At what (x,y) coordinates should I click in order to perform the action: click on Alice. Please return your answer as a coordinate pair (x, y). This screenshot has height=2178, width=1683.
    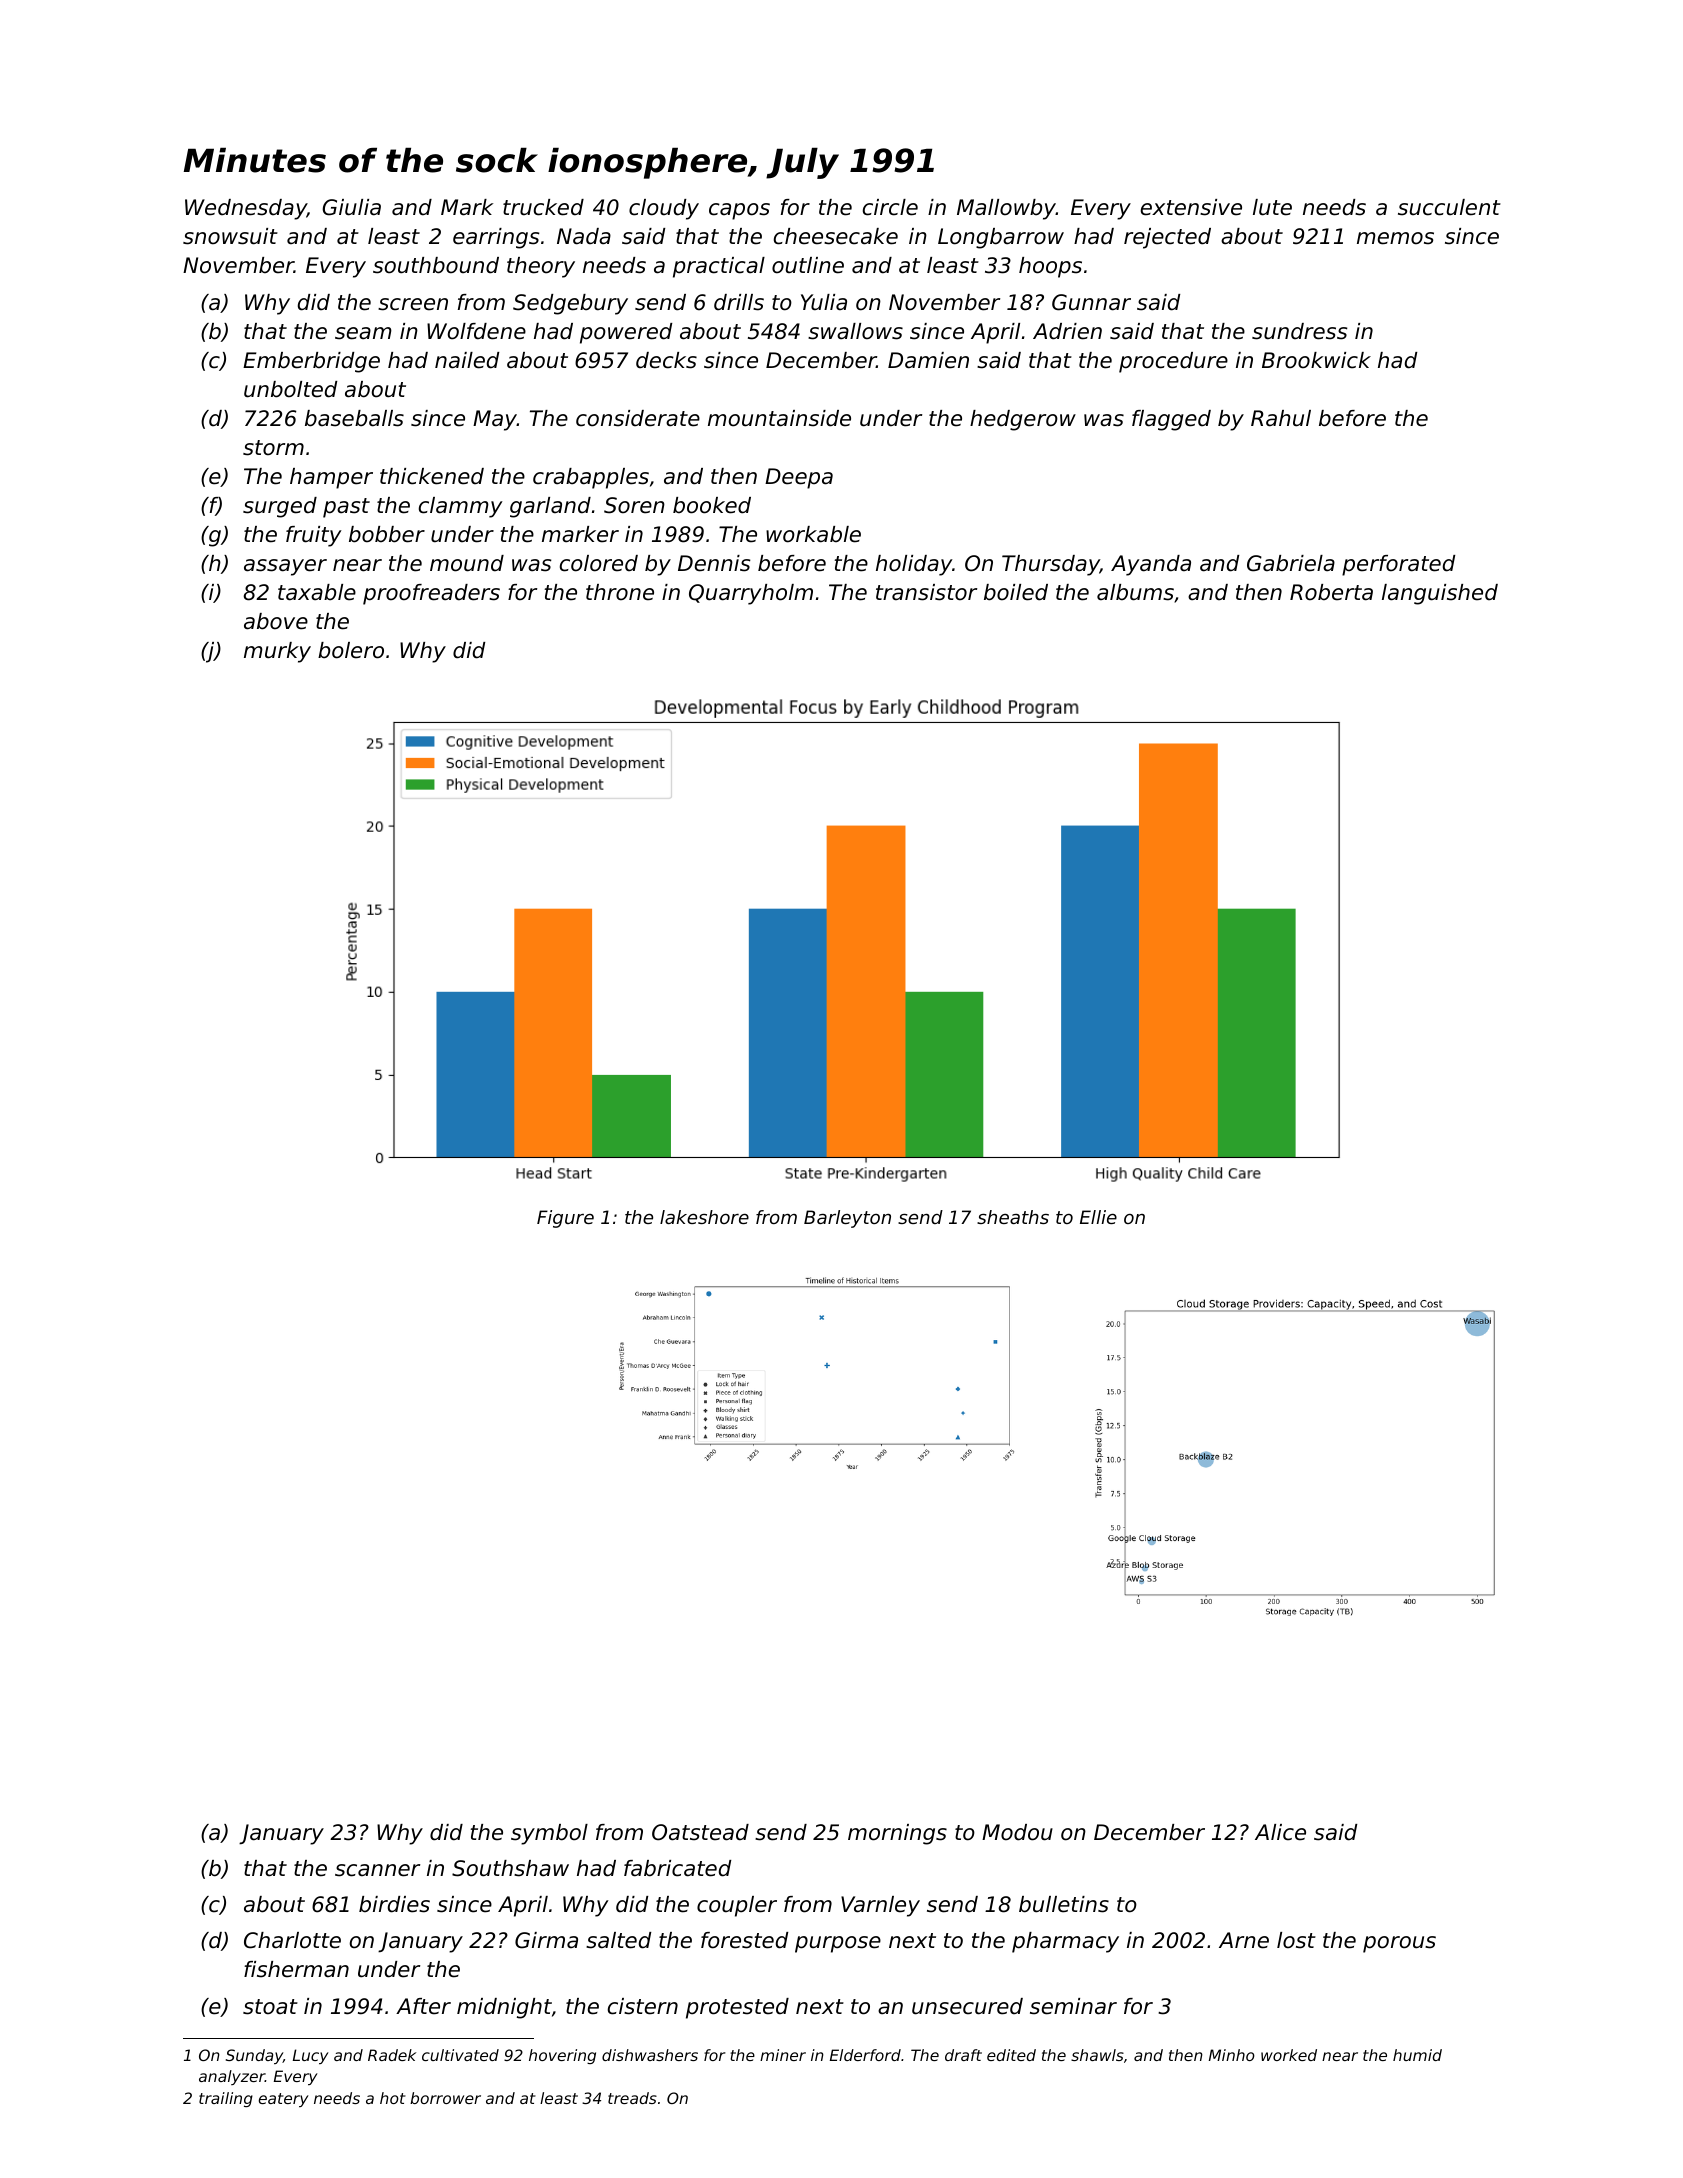
    Looking at the image, I should click on (1280, 1832).
